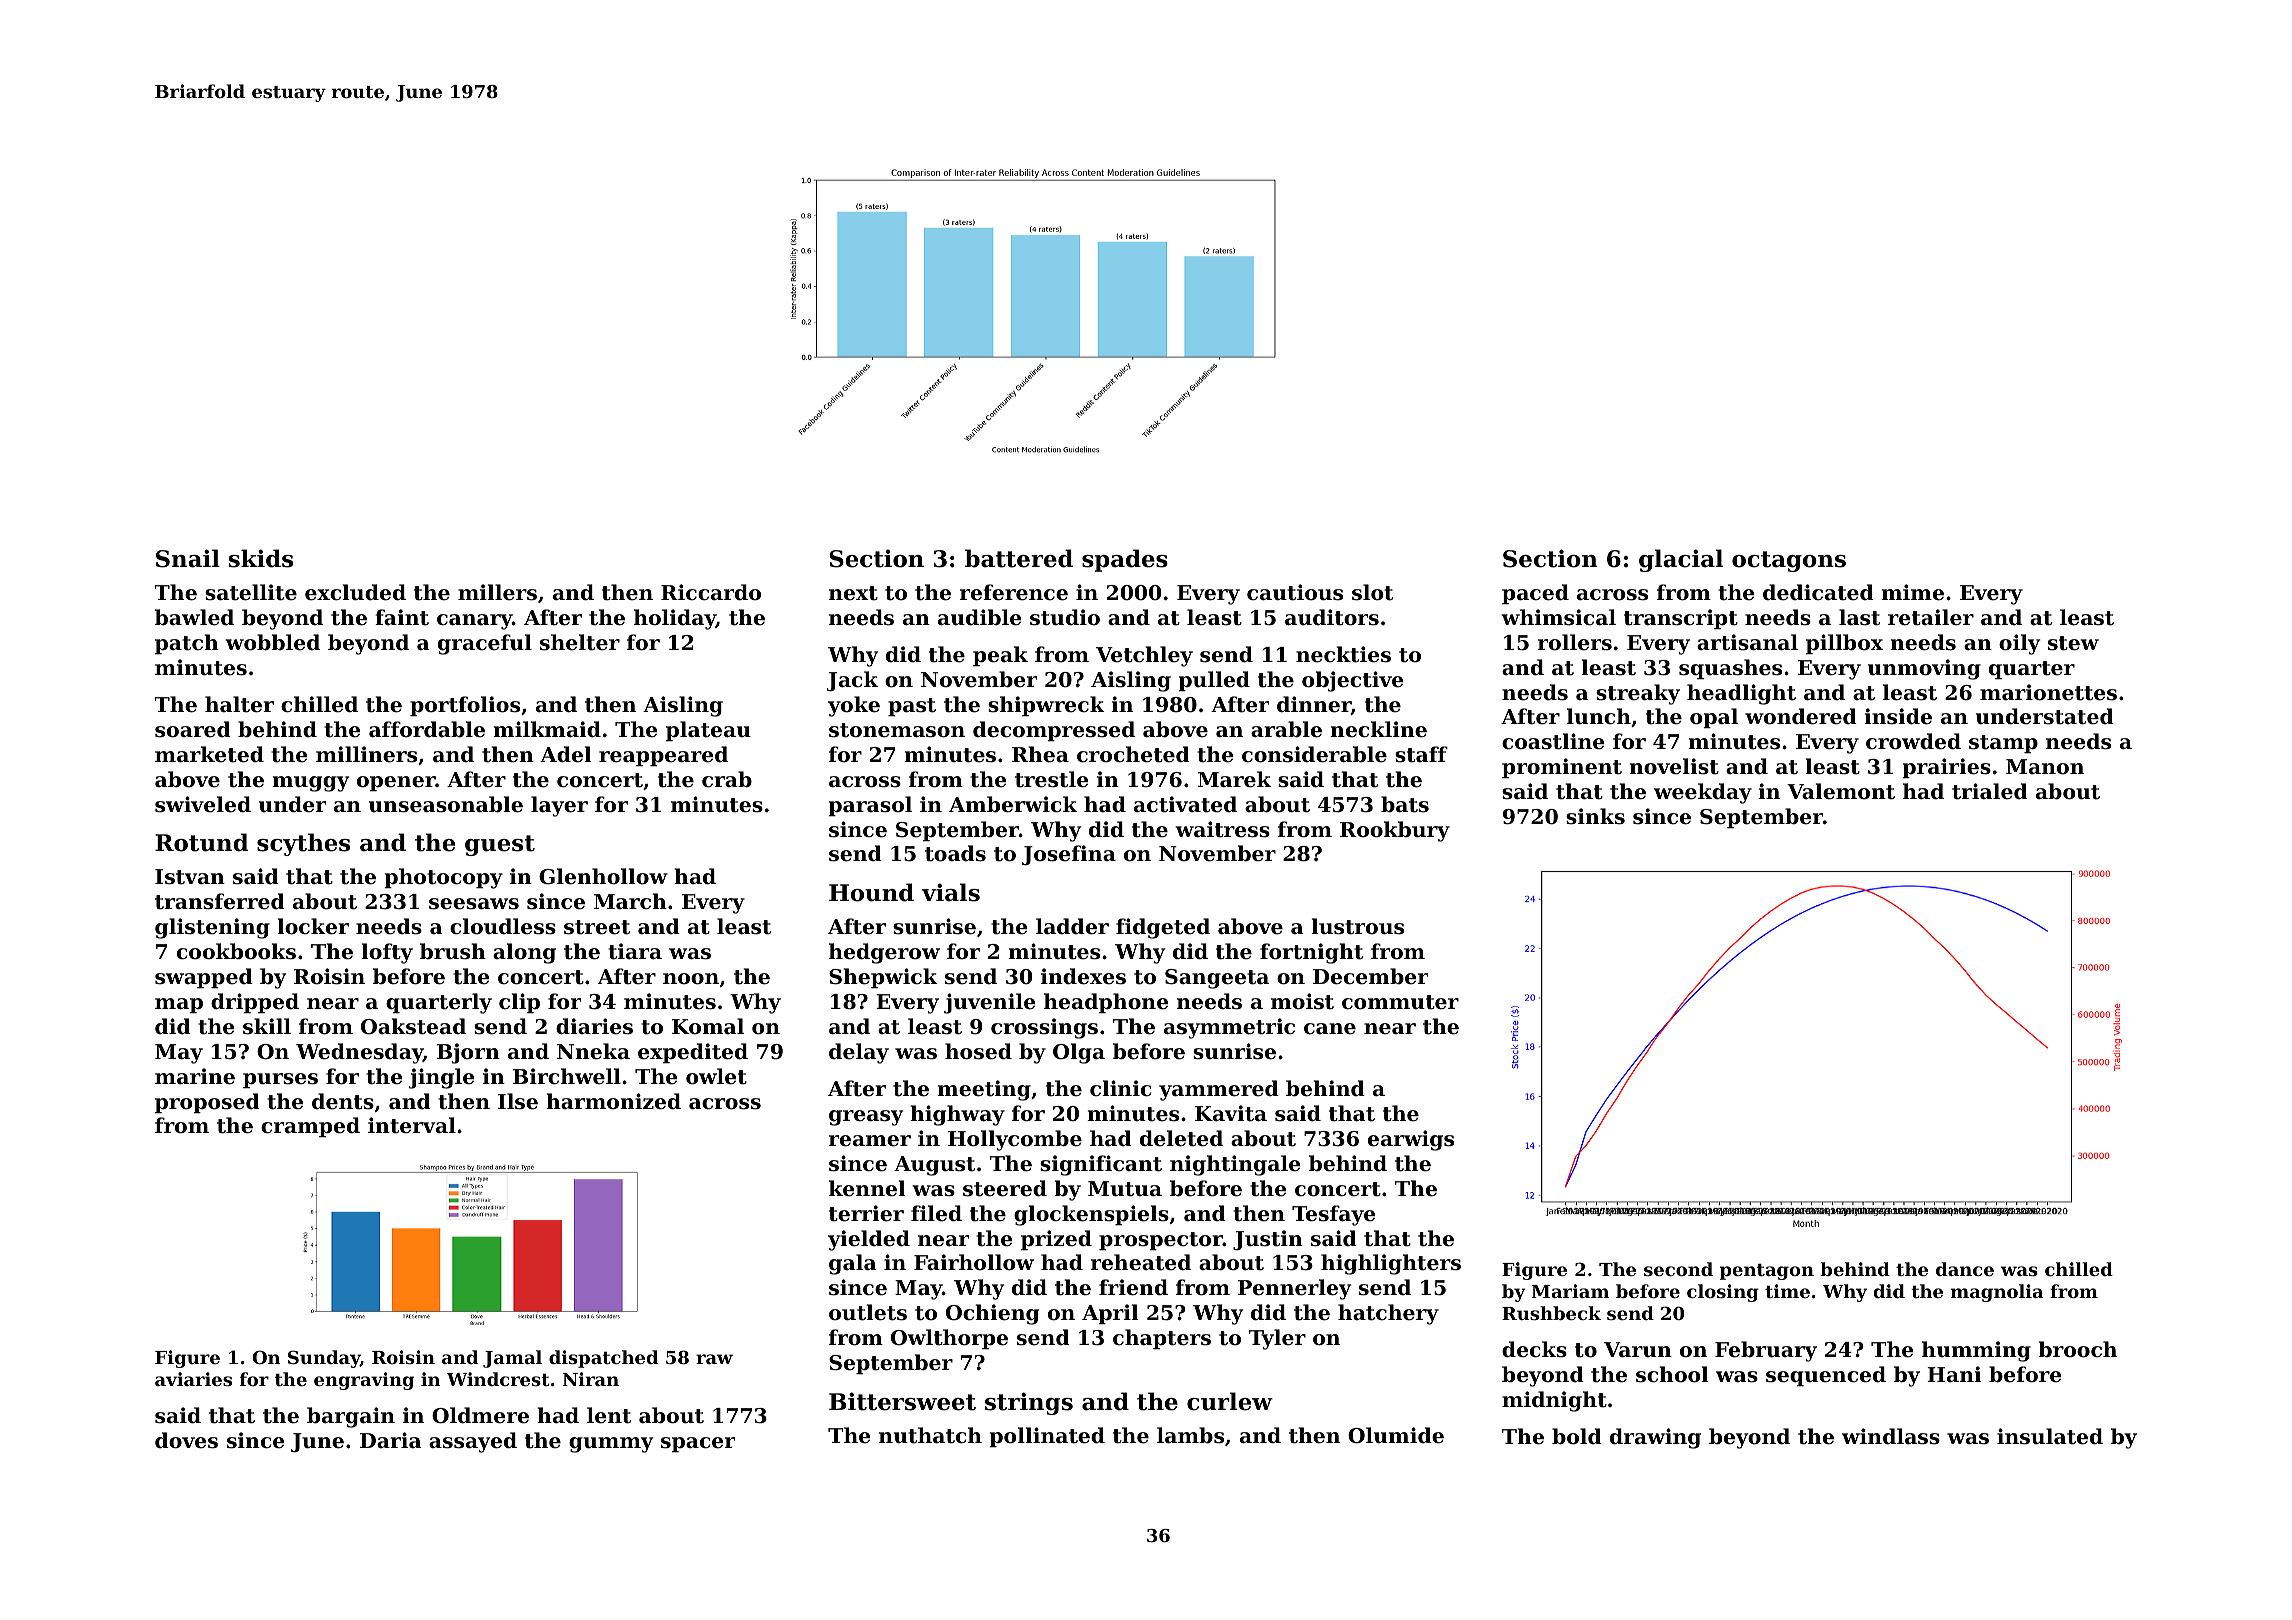  What do you see at coordinates (1990, 791) in the image?
I see `trialed` at bounding box center [1990, 791].
